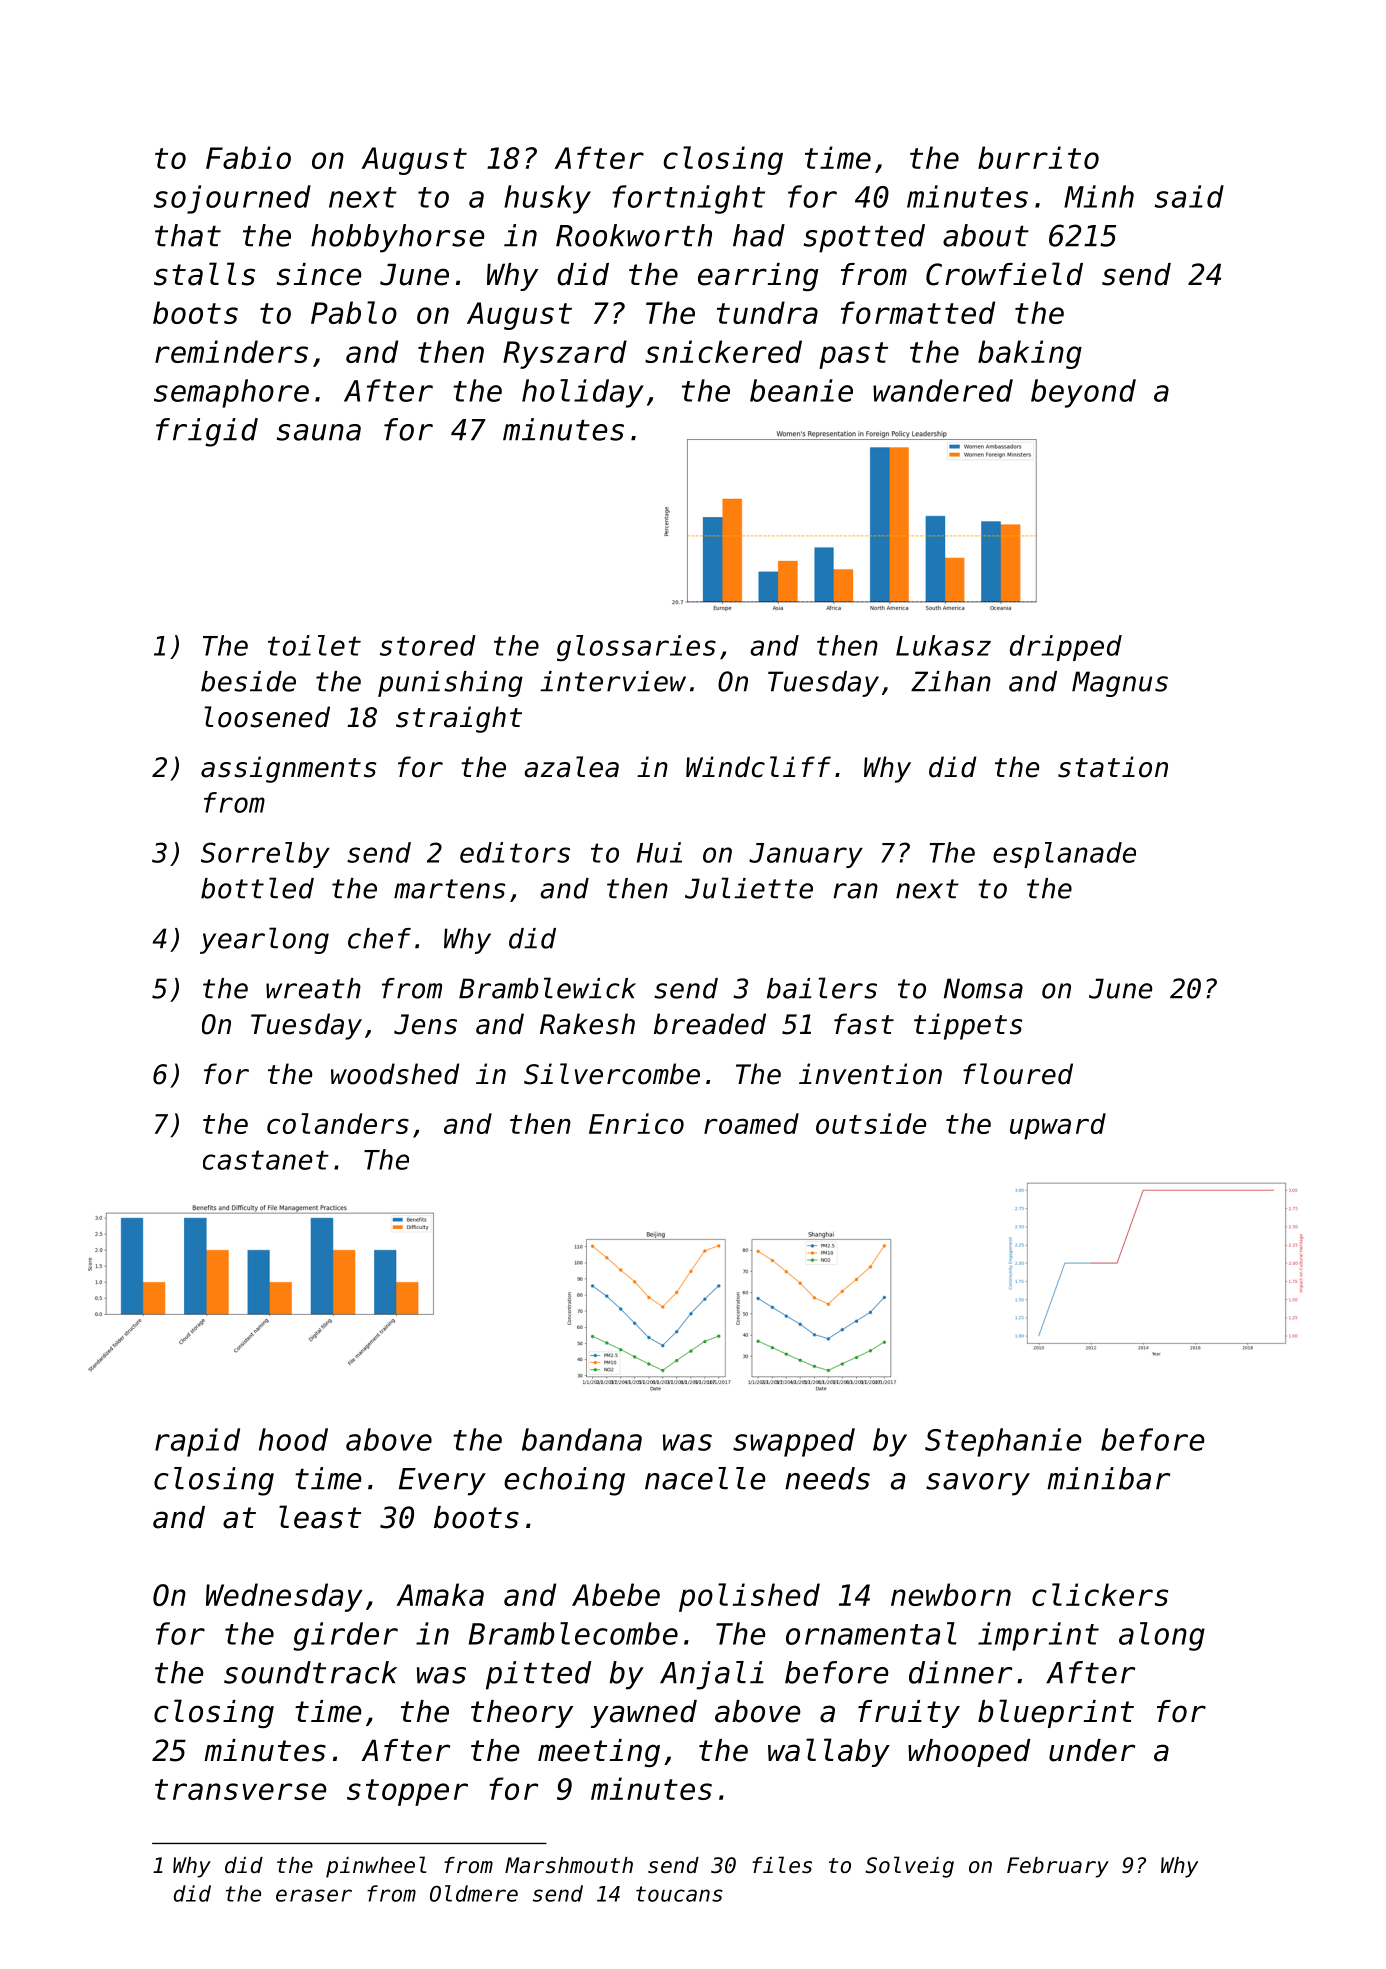  Describe the element at coordinates (1038, 157) in the screenshot. I see `burrito` at that location.
